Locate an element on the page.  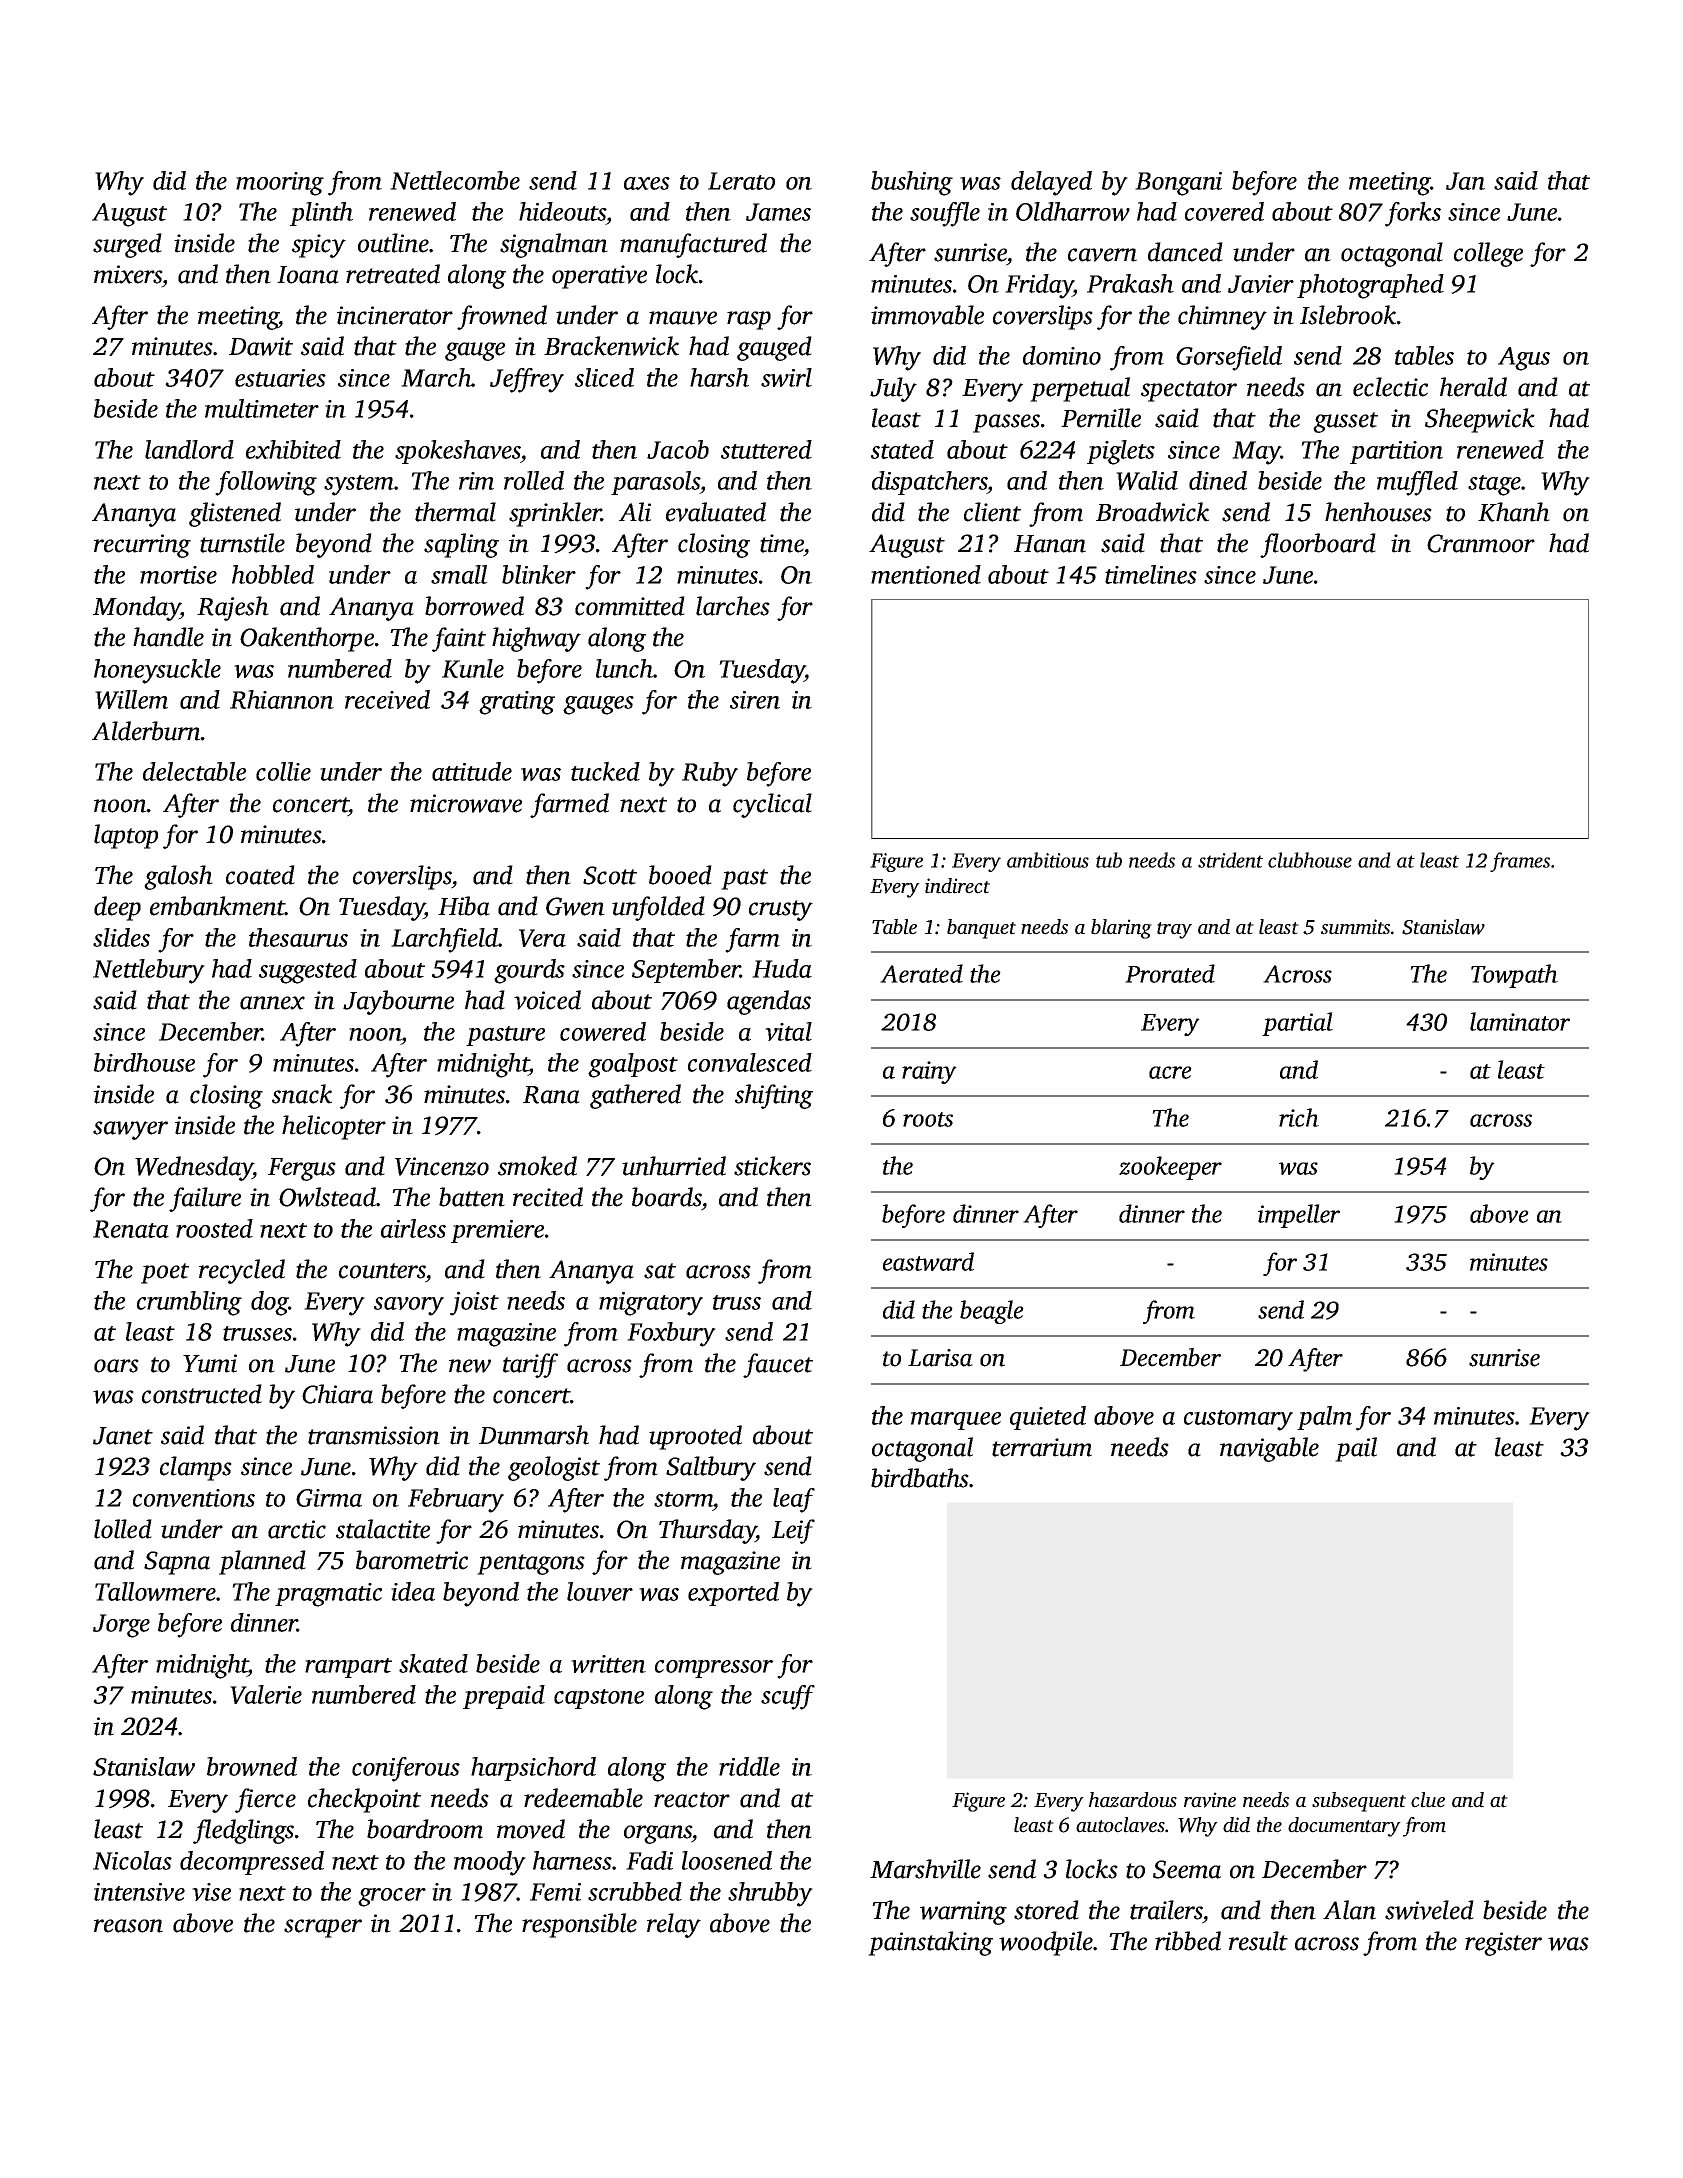
Hiba is located at coordinates (464, 906).
